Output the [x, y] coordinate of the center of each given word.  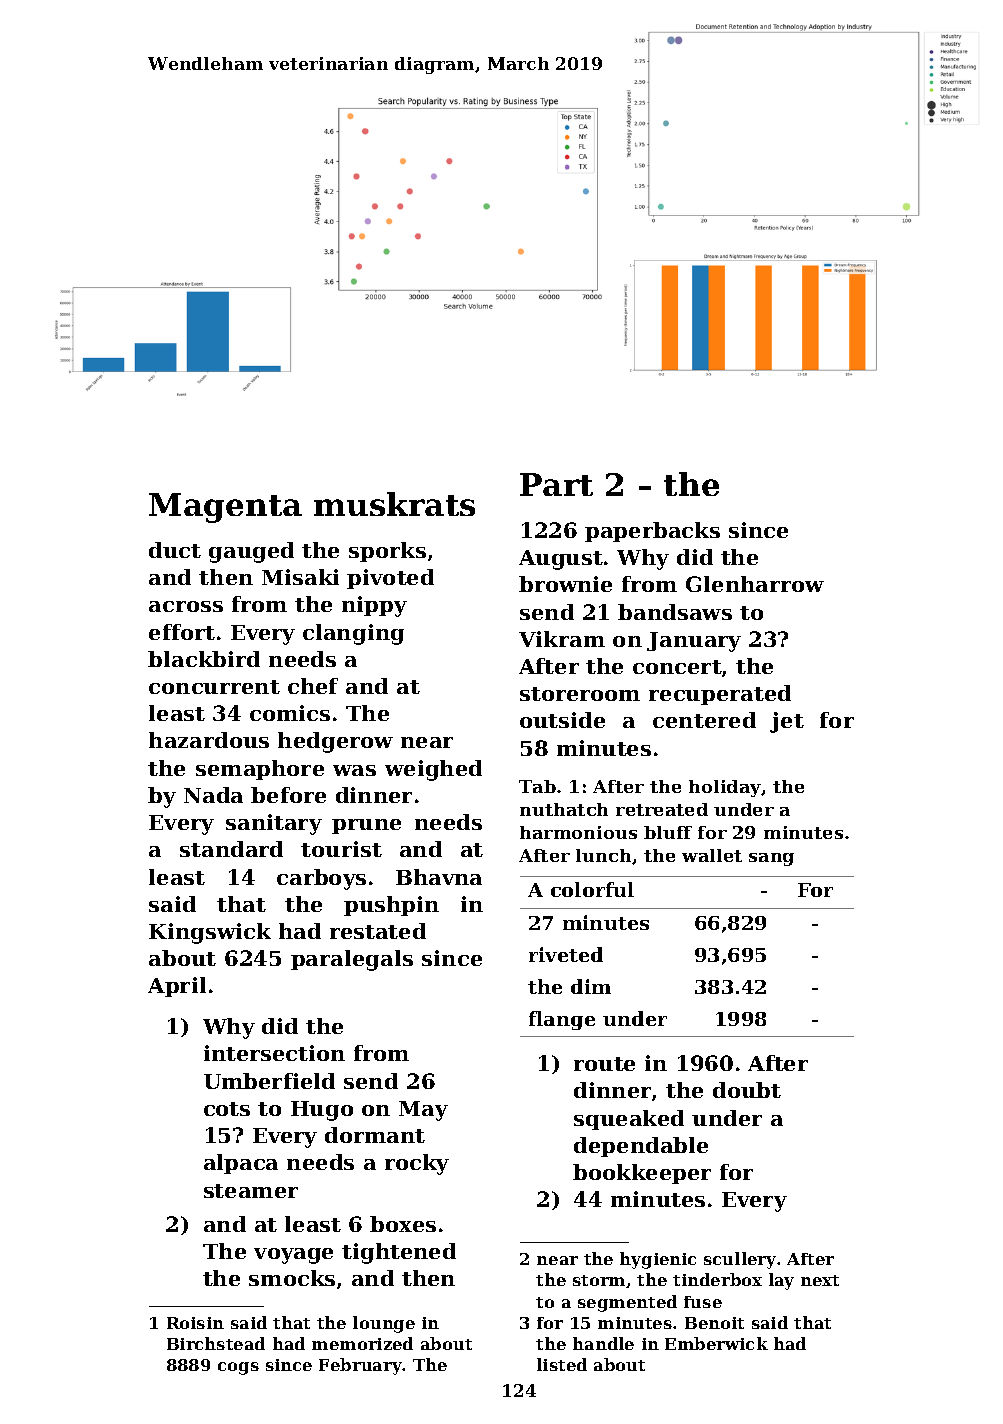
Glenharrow [755, 584]
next [820, 1280]
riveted [566, 954]
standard [231, 849]
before [288, 795]
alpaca [241, 1164]
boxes [403, 1224]
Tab [537, 786]
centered [704, 720]
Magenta [225, 508]
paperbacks [652, 532]
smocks [292, 1278]
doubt [747, 1090]
